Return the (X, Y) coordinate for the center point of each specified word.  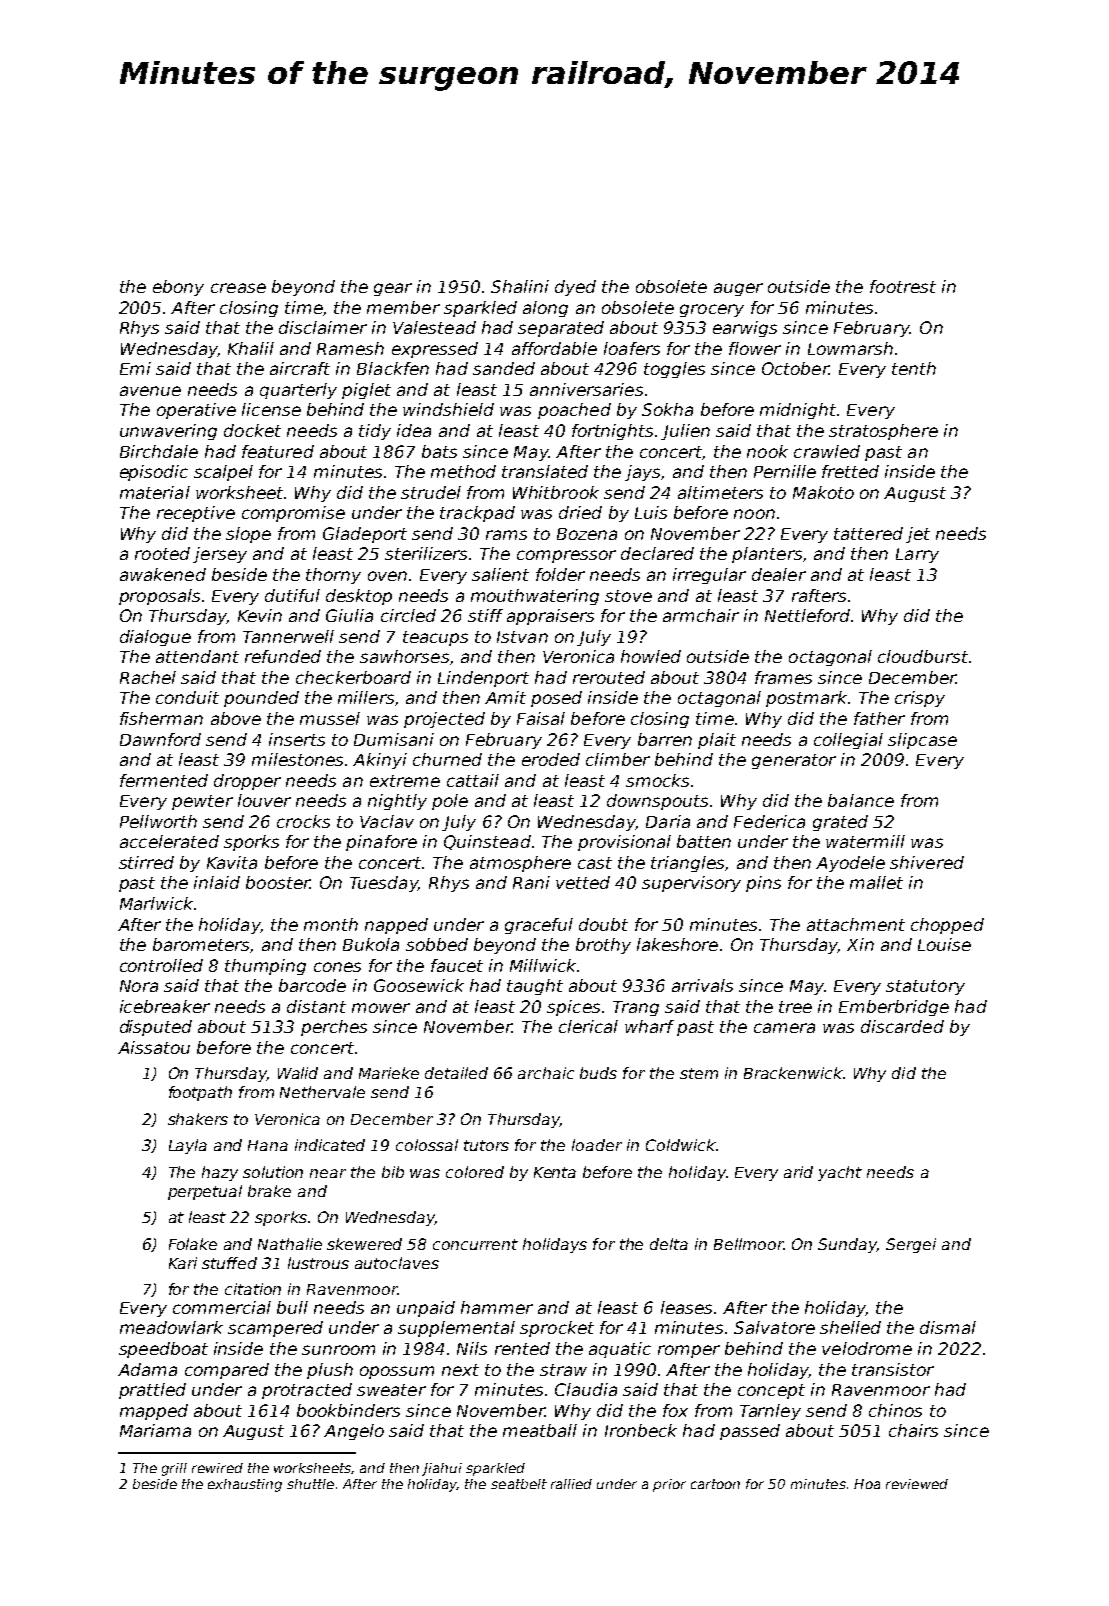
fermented (164, 780)
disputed (156, 1028)
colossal (427, 1145)
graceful (539, 926)
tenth (914, 368)
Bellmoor (749, 1244)
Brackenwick (793, 1073)
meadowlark (171, 1327)
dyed (575, 288)
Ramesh (350, 348)
